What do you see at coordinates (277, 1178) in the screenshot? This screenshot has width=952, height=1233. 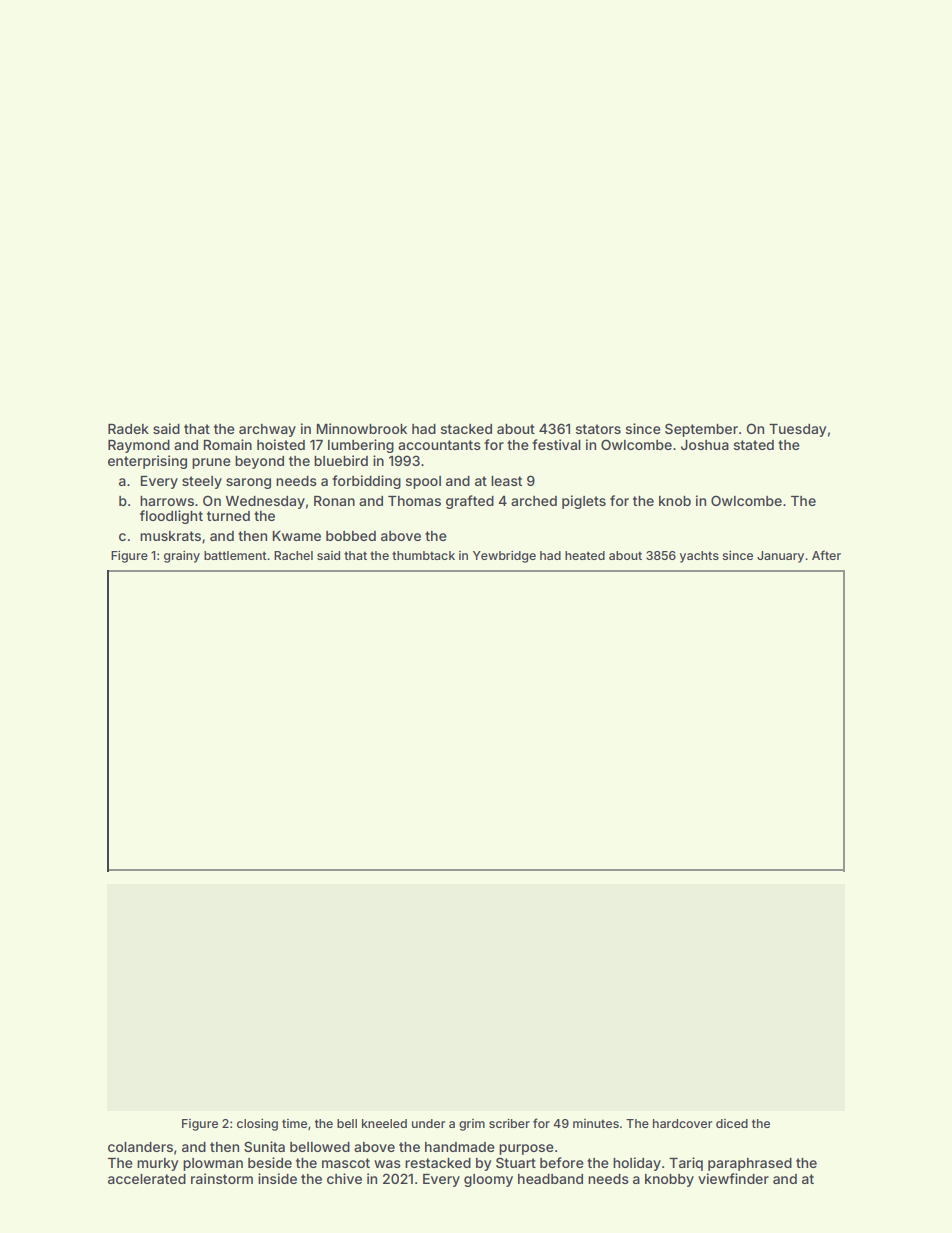 I see `inside` at bounding box center [277, 1178].
